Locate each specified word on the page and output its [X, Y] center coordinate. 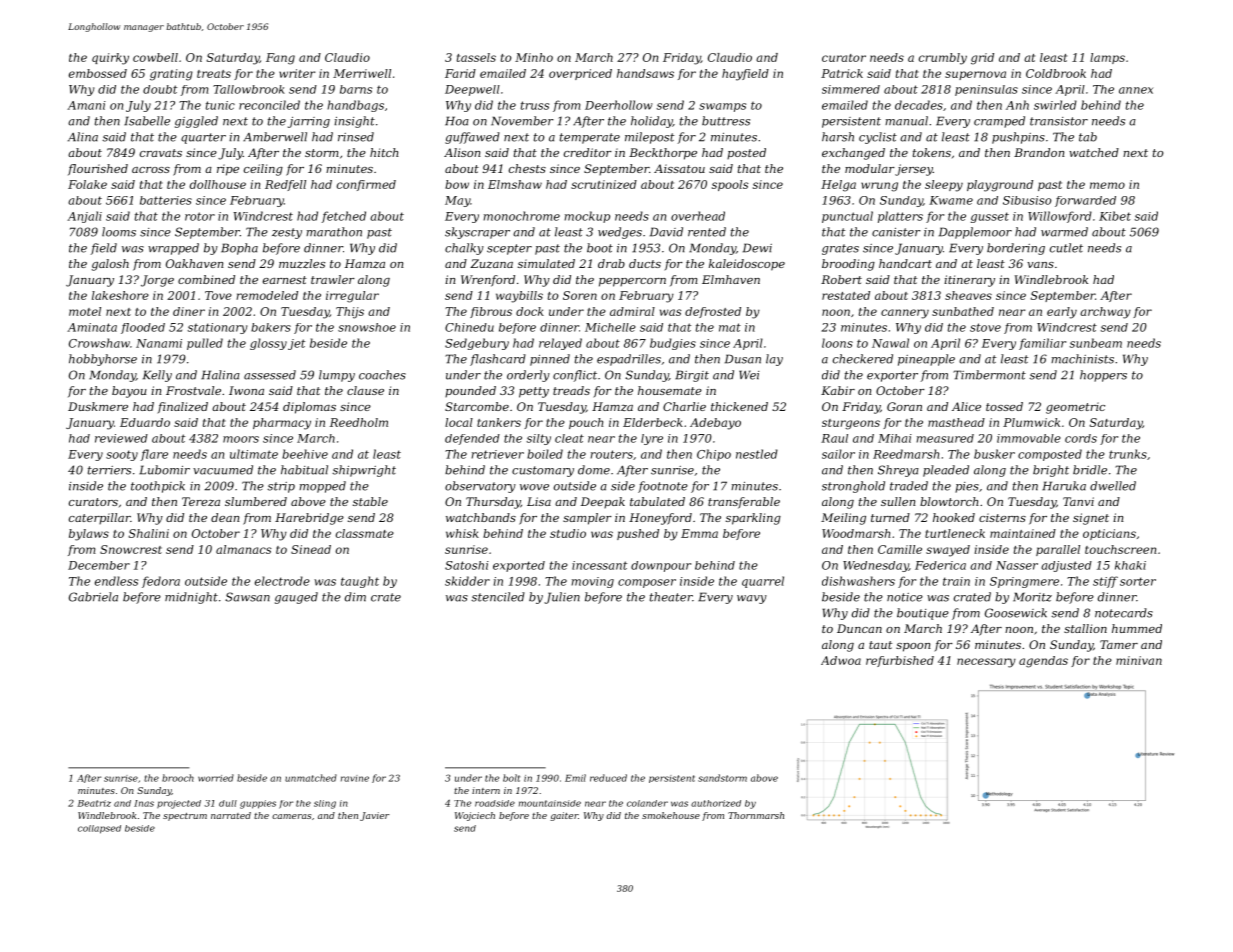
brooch [178, 778]
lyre [652, 439]
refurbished [900, 661]
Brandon [1039, 152]
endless [116, 581]
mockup [587, 217]
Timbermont [989, 375]
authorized [716, 803]
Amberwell [275, 137]
